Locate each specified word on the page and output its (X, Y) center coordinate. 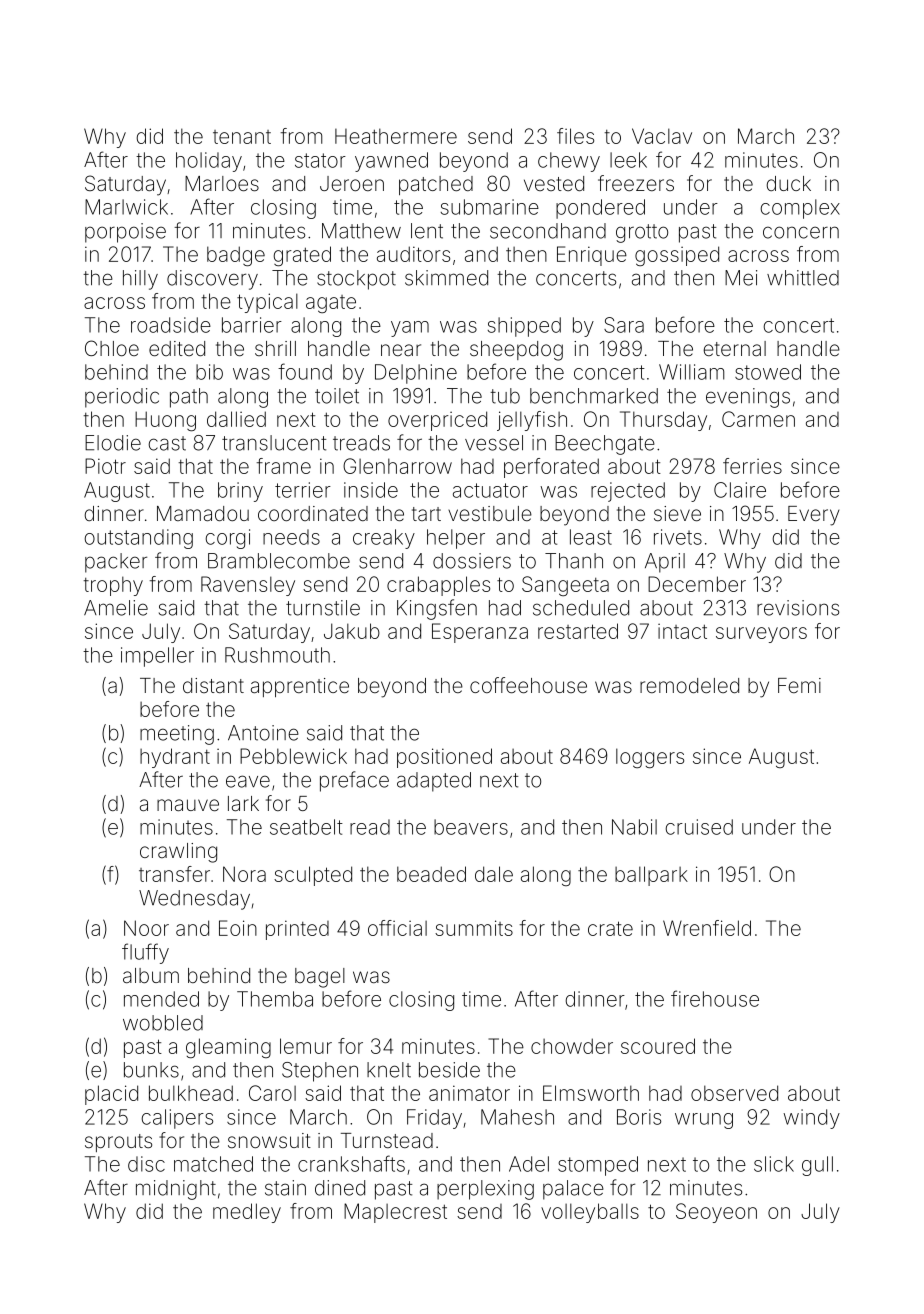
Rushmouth (277, 655)
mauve (188, 805)
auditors (413, 254)
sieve (677, 513)
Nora (244, 874)
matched (213, 1164)
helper (456, 539)
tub (505, 396)
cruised (699, 827)
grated (302, 256)
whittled (803, 278)
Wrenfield (707, 928)
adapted (434, 782)
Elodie (113, 443)
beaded (431, 874)
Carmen (758, 419)
